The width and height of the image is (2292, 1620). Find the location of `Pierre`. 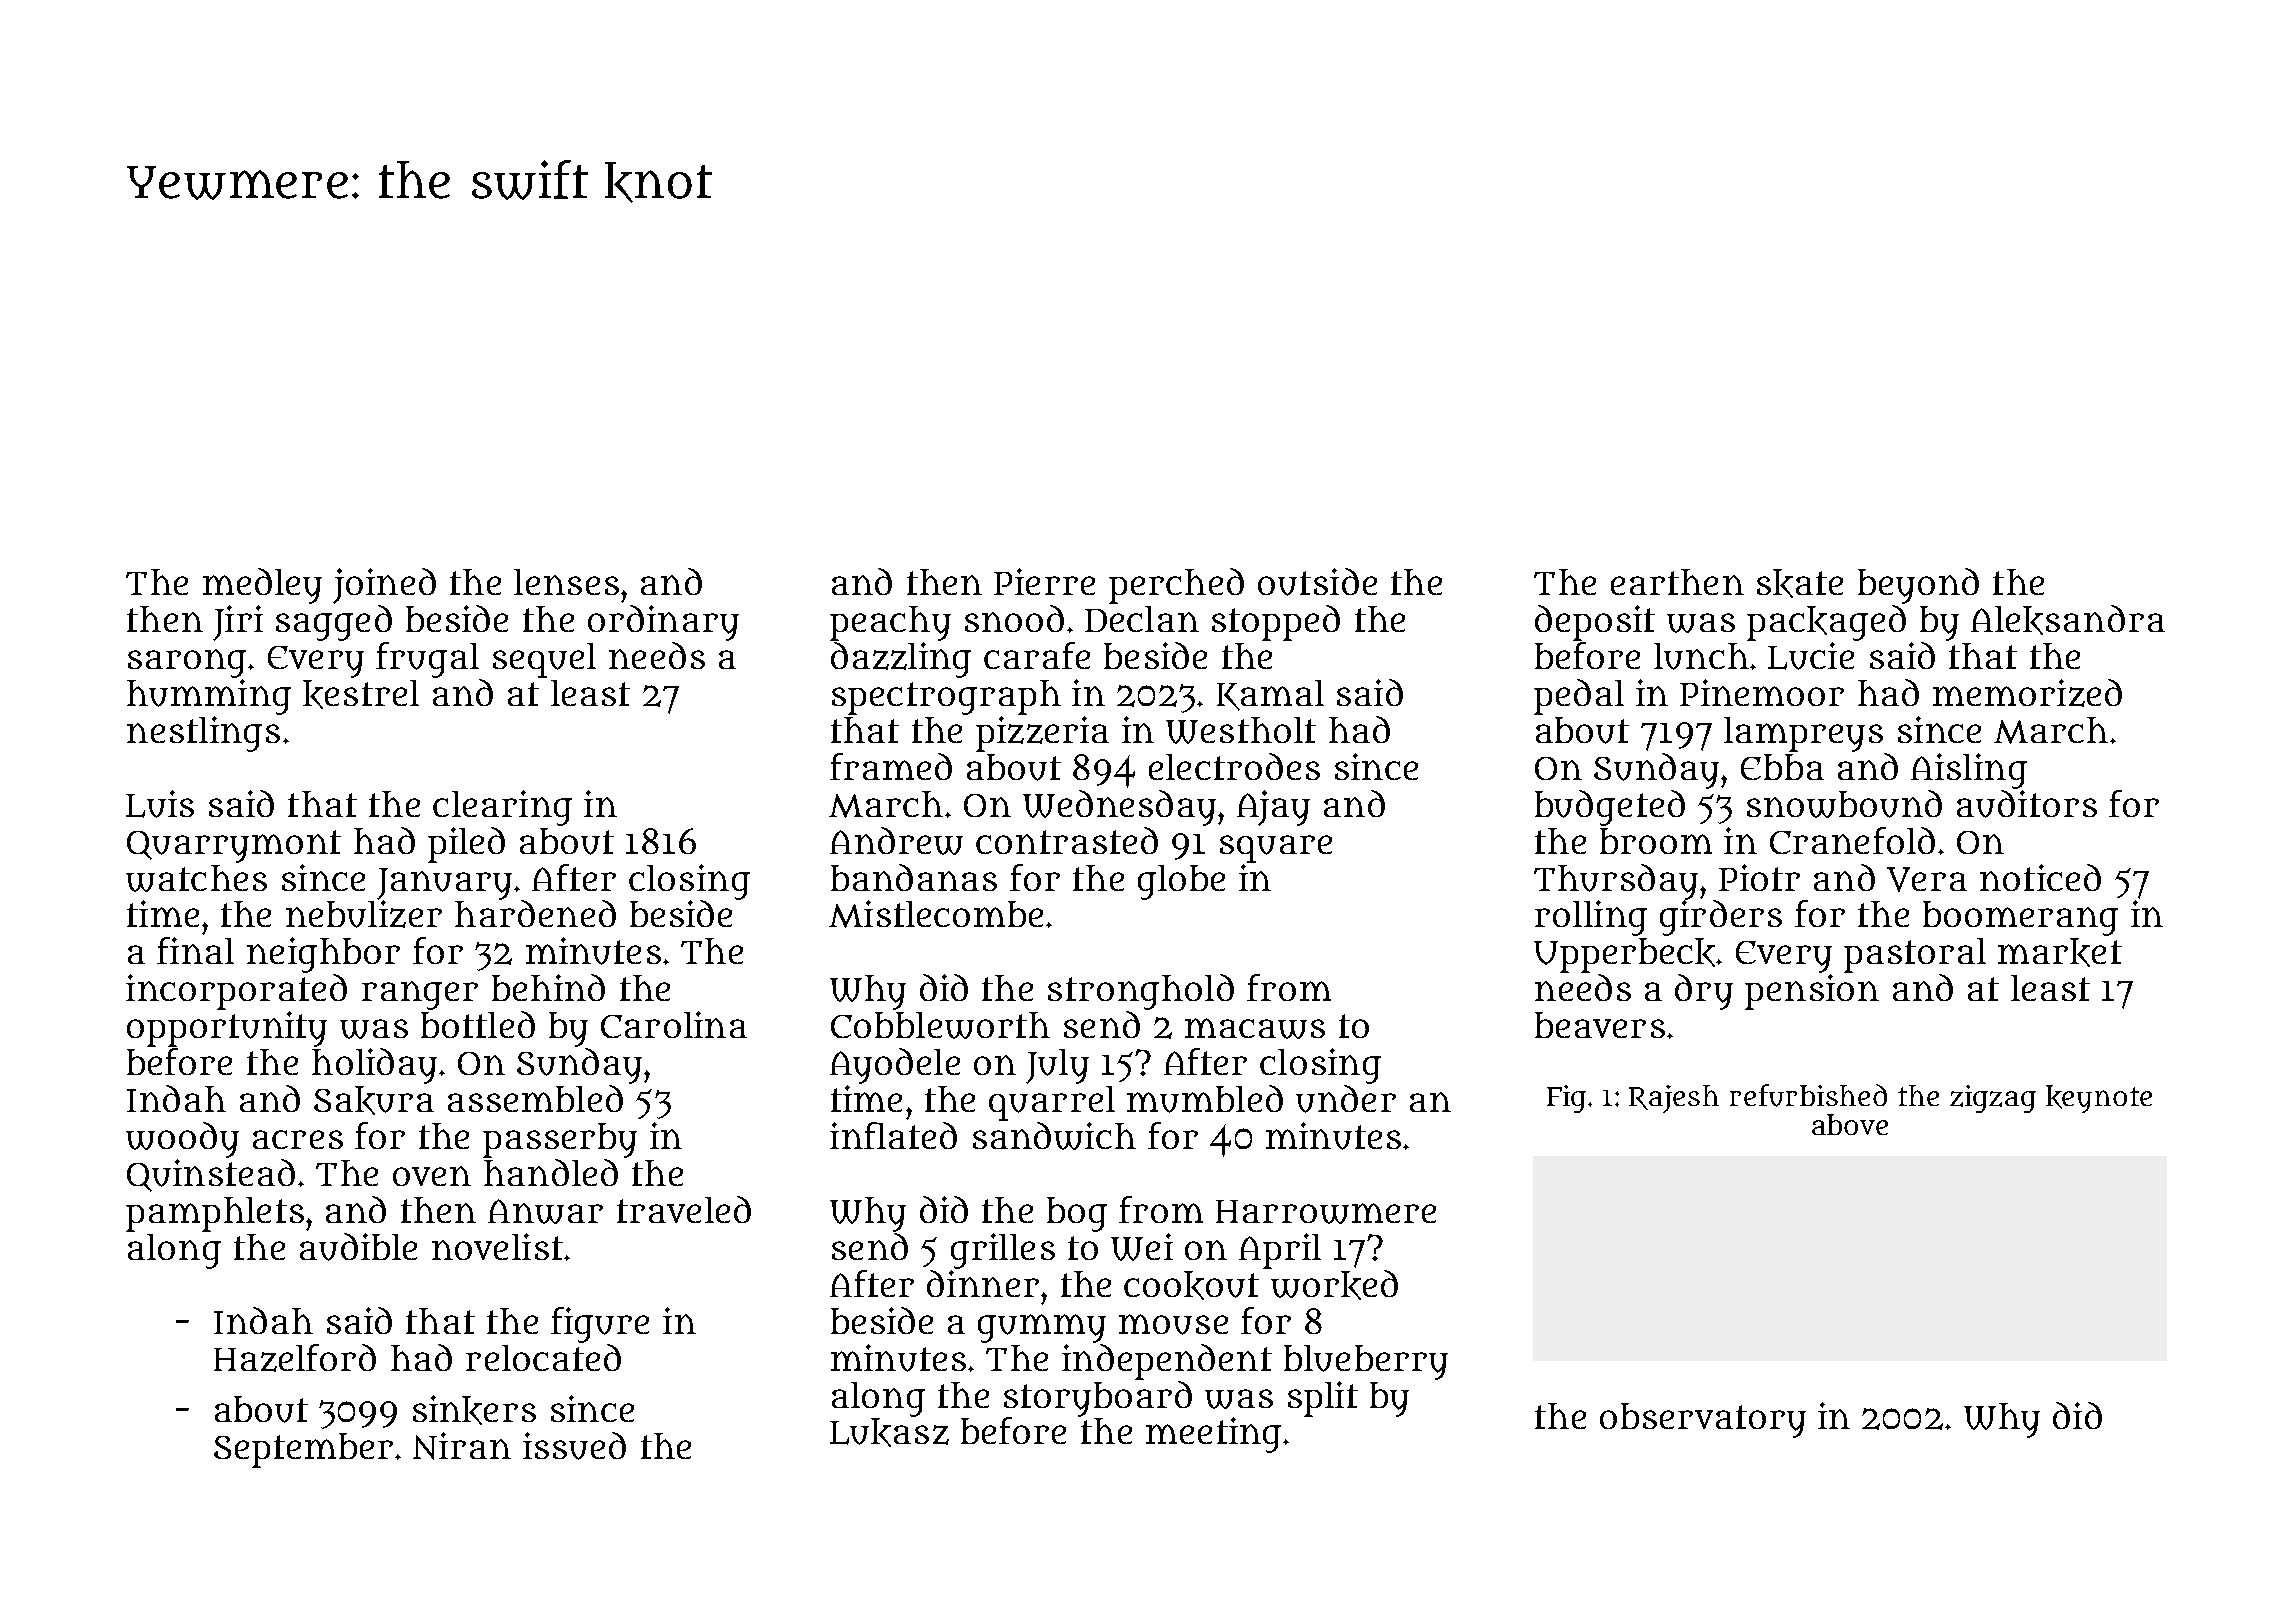

Pierre is located at coordinates (1044, 581).
